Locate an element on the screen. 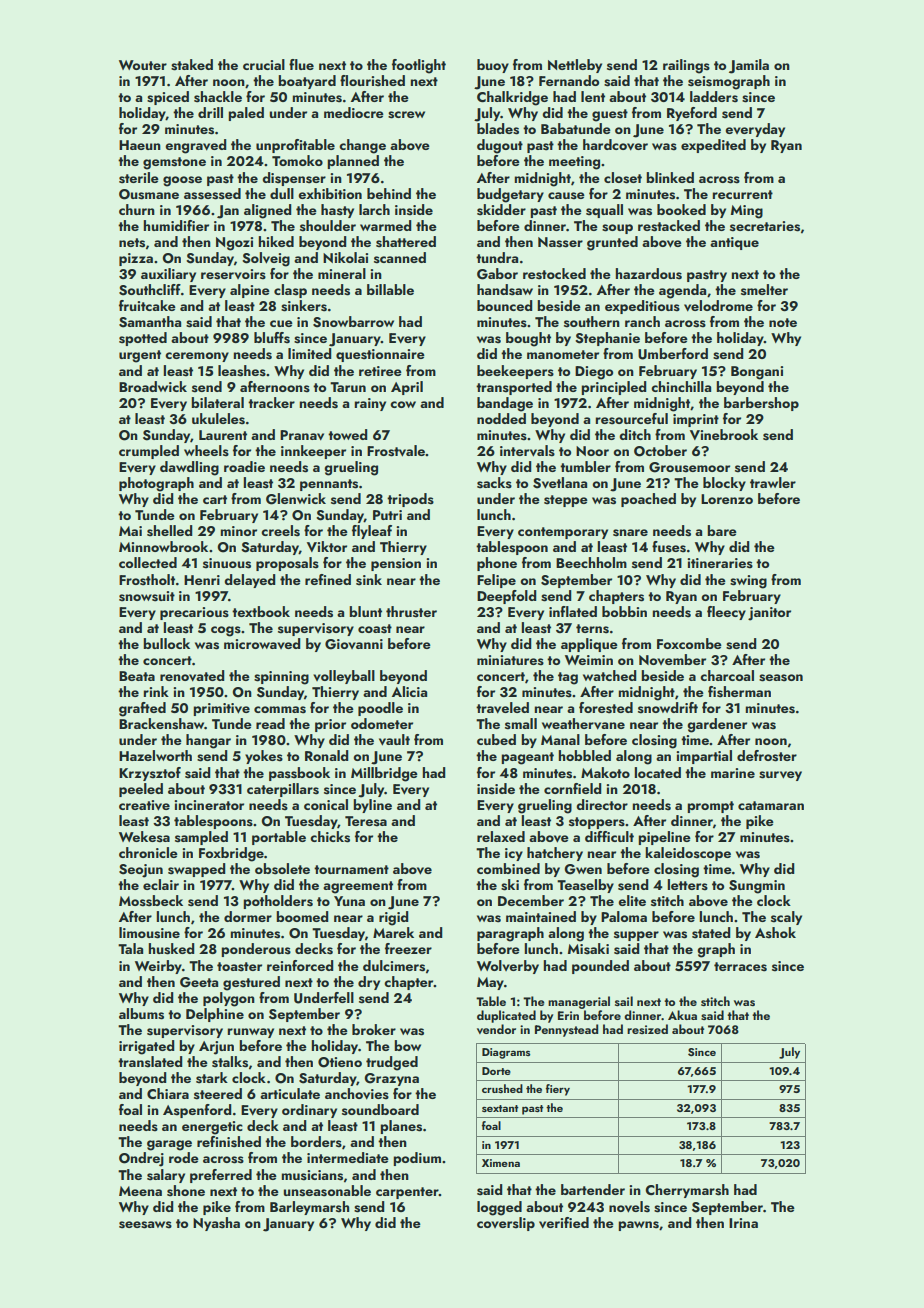 This screenshot has height=1308, width=924. seesaws is located at coordinates (145, 1225).
